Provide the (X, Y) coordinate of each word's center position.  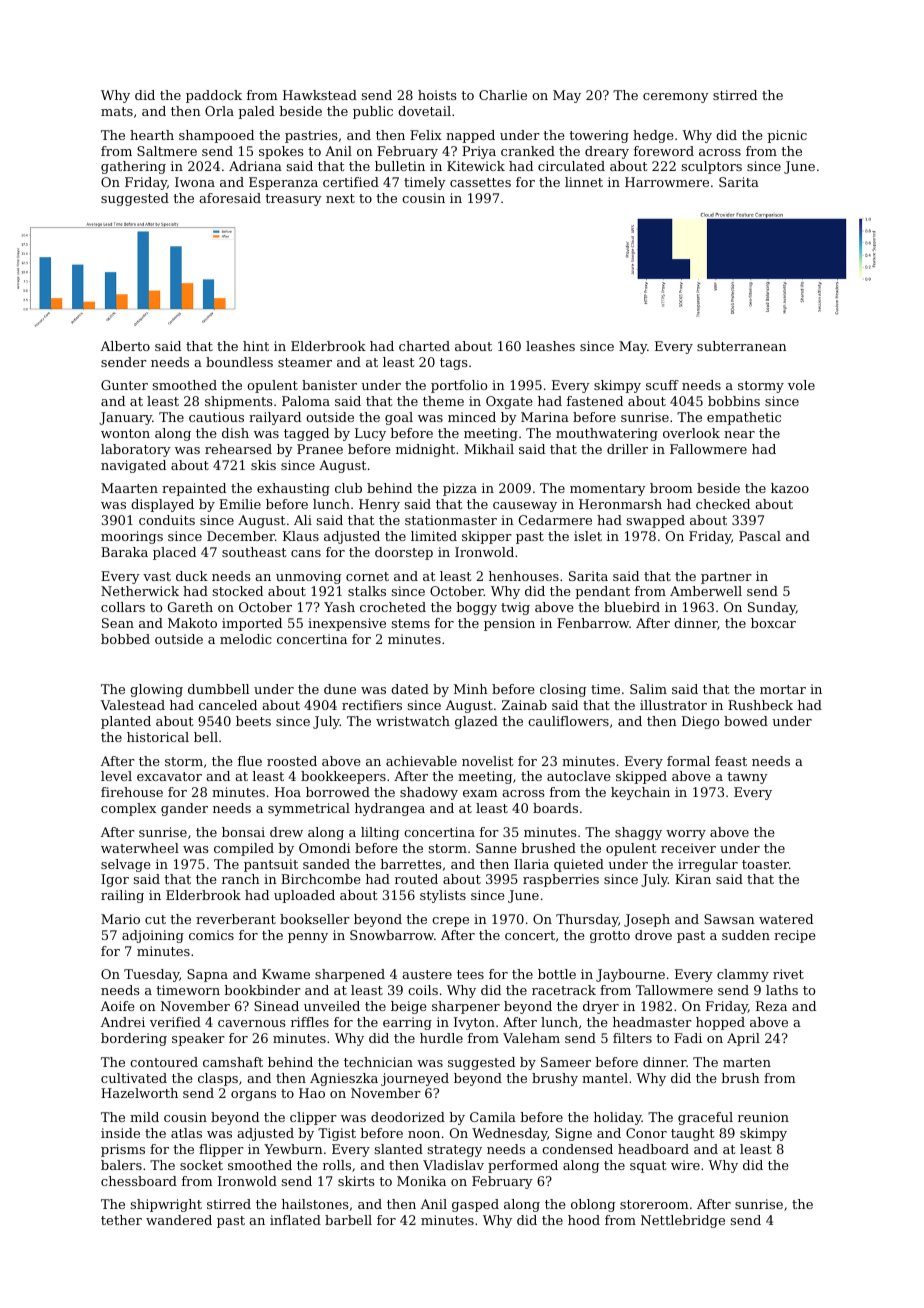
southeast (254, 552)
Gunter (124, 385)
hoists (437, 95)
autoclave (578, 776)
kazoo (790, 488)
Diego (700, 722)
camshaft (233, 1062)
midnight (425, 450)
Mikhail (489, 449)
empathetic (744, 418)
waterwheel (140, 848)
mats (117, 111)
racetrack (564, 990)
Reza (771, 1006)
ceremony (676, 98)
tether (121, 1220)
